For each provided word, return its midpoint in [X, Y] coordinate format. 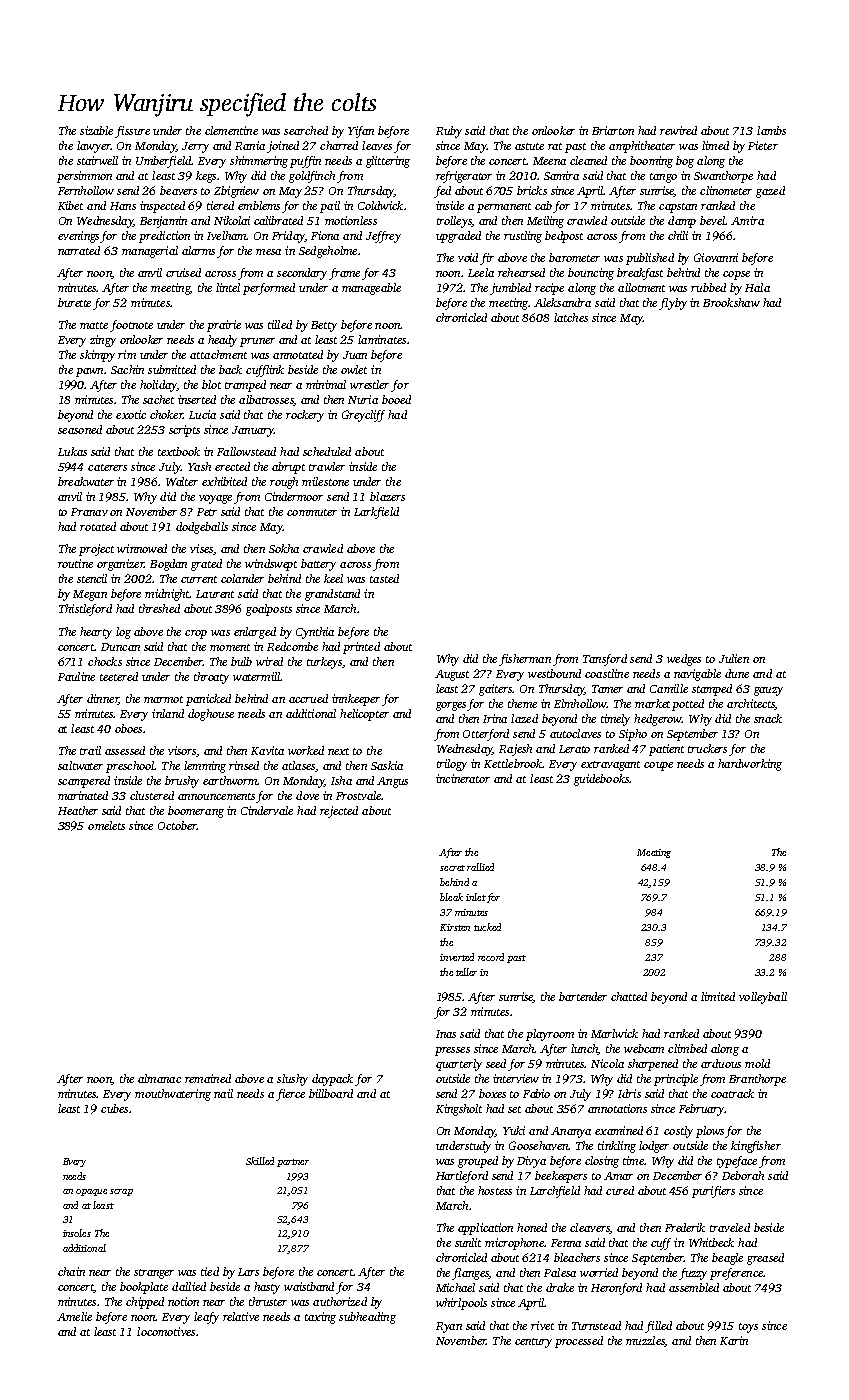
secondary [302, 274]
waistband [309, 1286]
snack [768, 718]
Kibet [70, 205]
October [177, 825]
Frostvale [358, 795]
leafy [206, 1318]
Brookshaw [731, 302]
